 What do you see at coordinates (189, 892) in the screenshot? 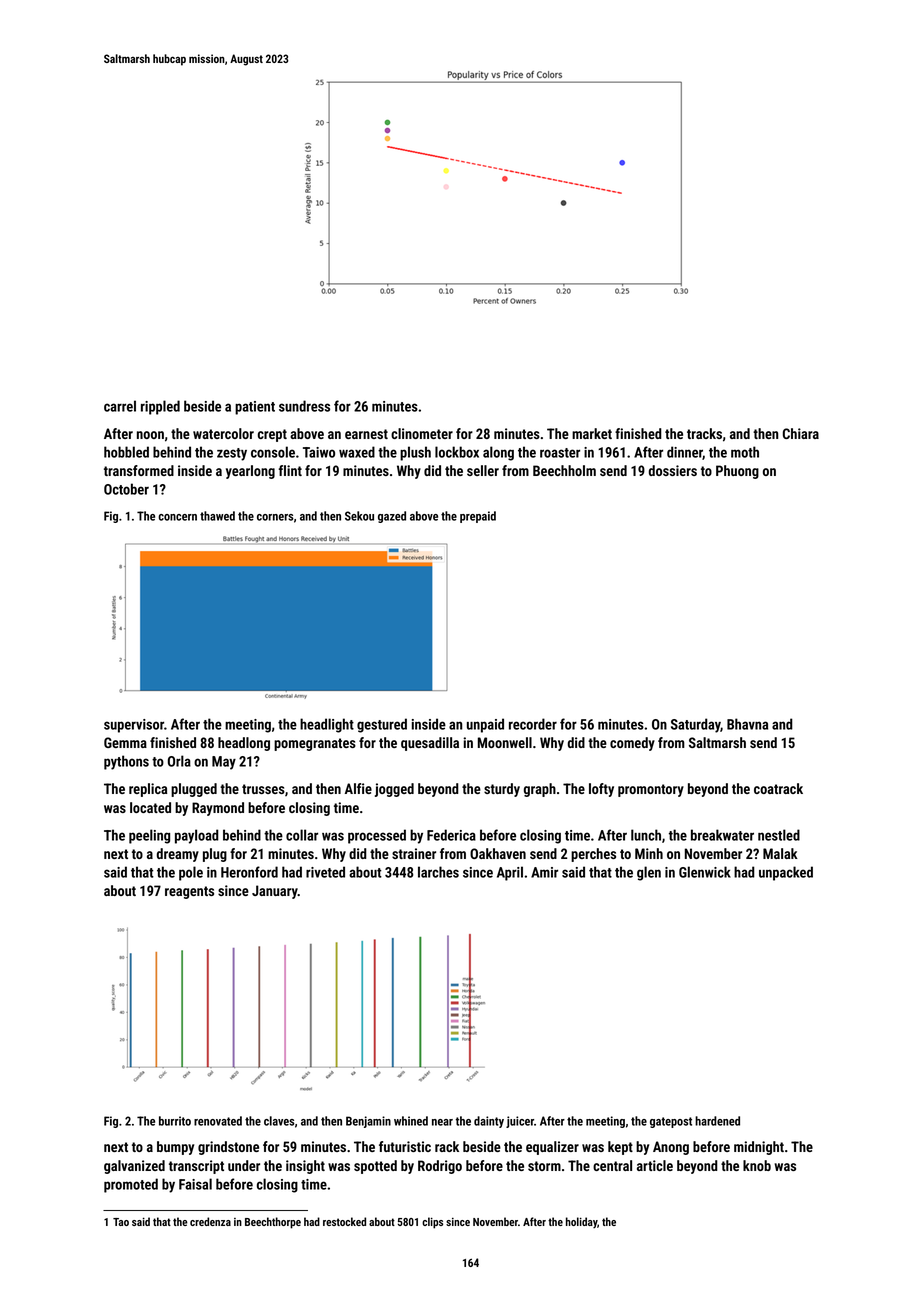
I see `reagents` at bounding box center [189, 892].
